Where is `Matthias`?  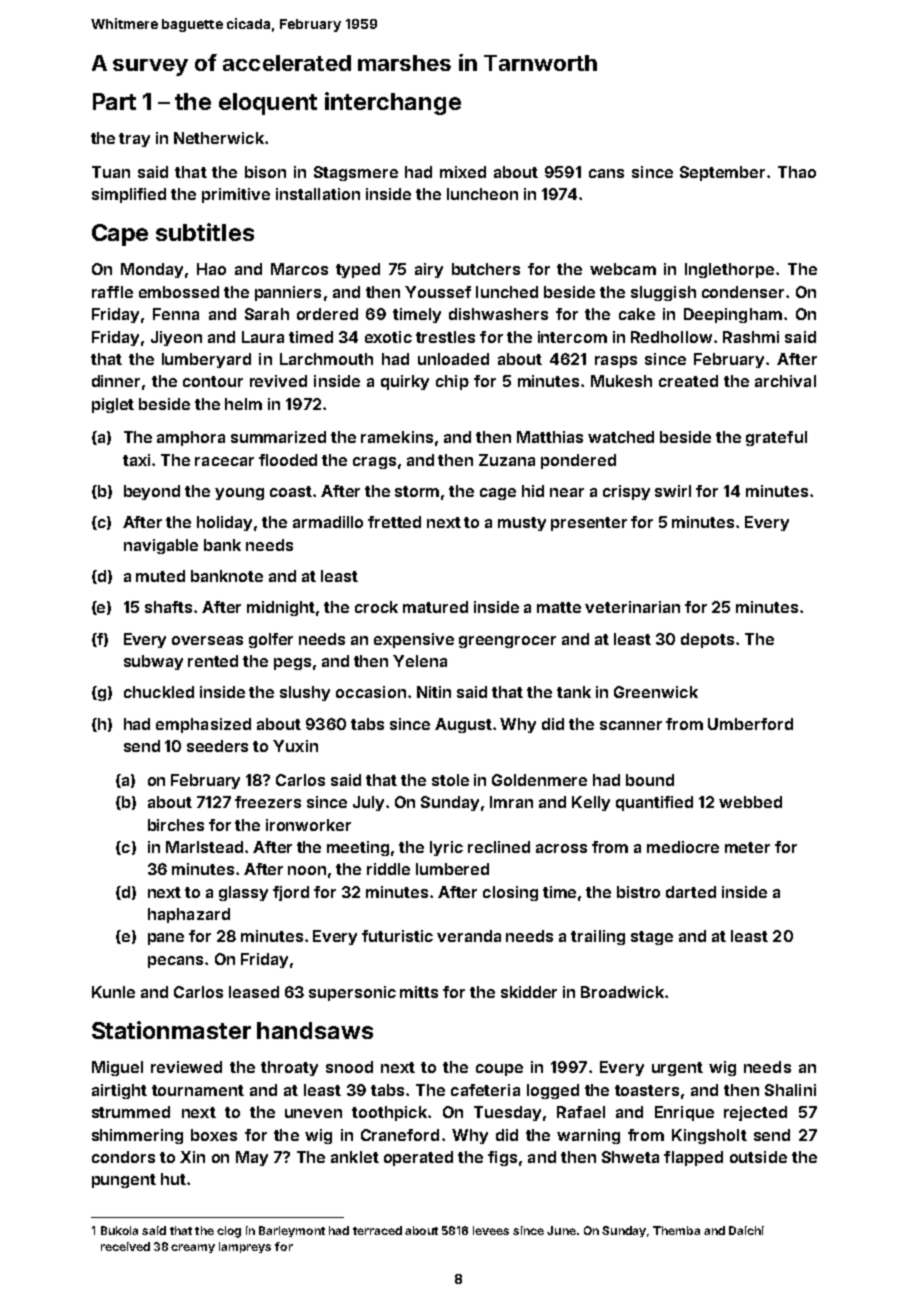 Matthias is located at coordinates (550, 437).
